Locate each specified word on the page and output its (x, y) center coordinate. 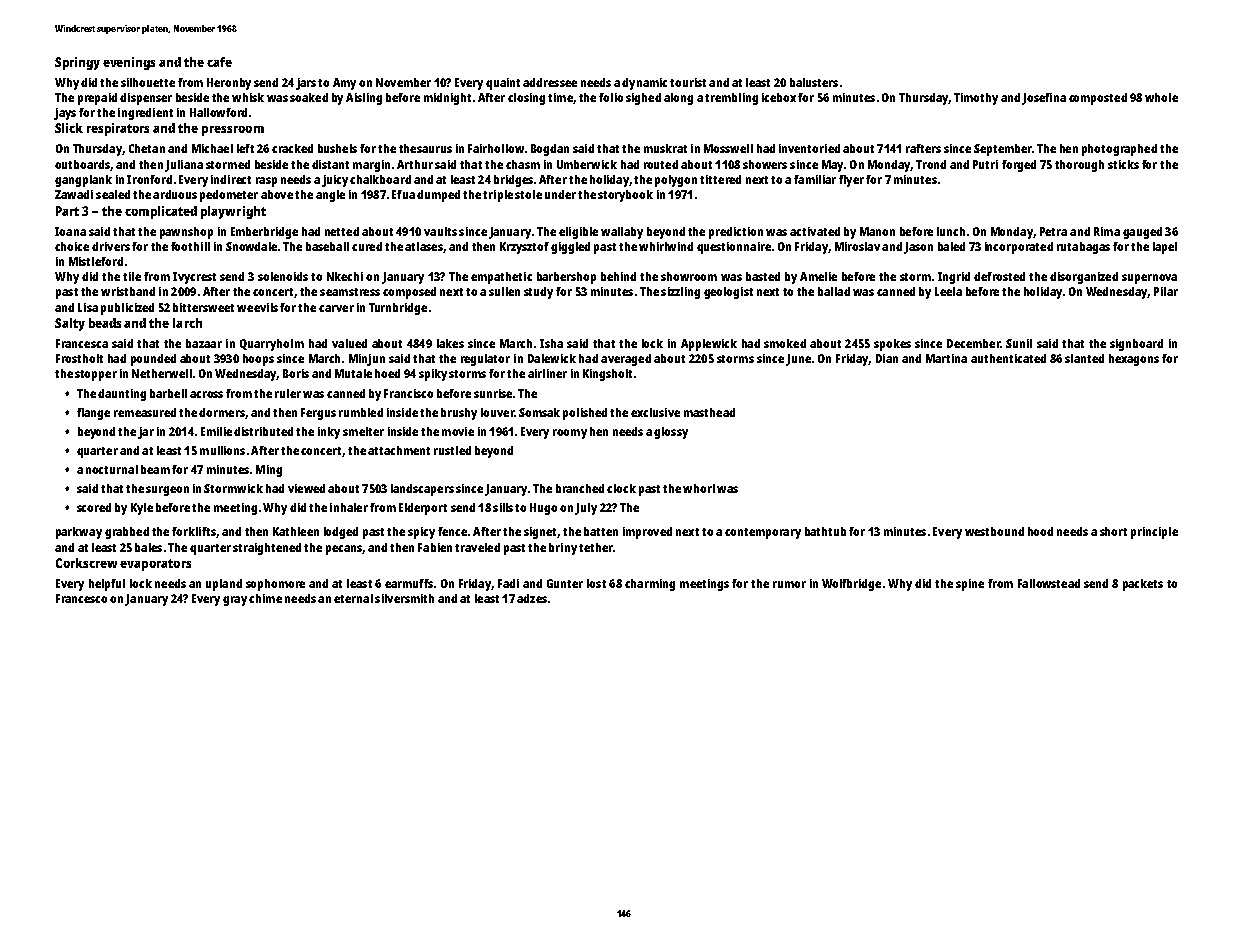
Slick (69, 128)
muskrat (665, 148)
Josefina (1044, 99)
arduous (175, 194)
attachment (399, 450)
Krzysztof (524, 248)
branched (580, 488)
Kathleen (296, 531)
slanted (1084, 358)
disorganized (1084, 278)
